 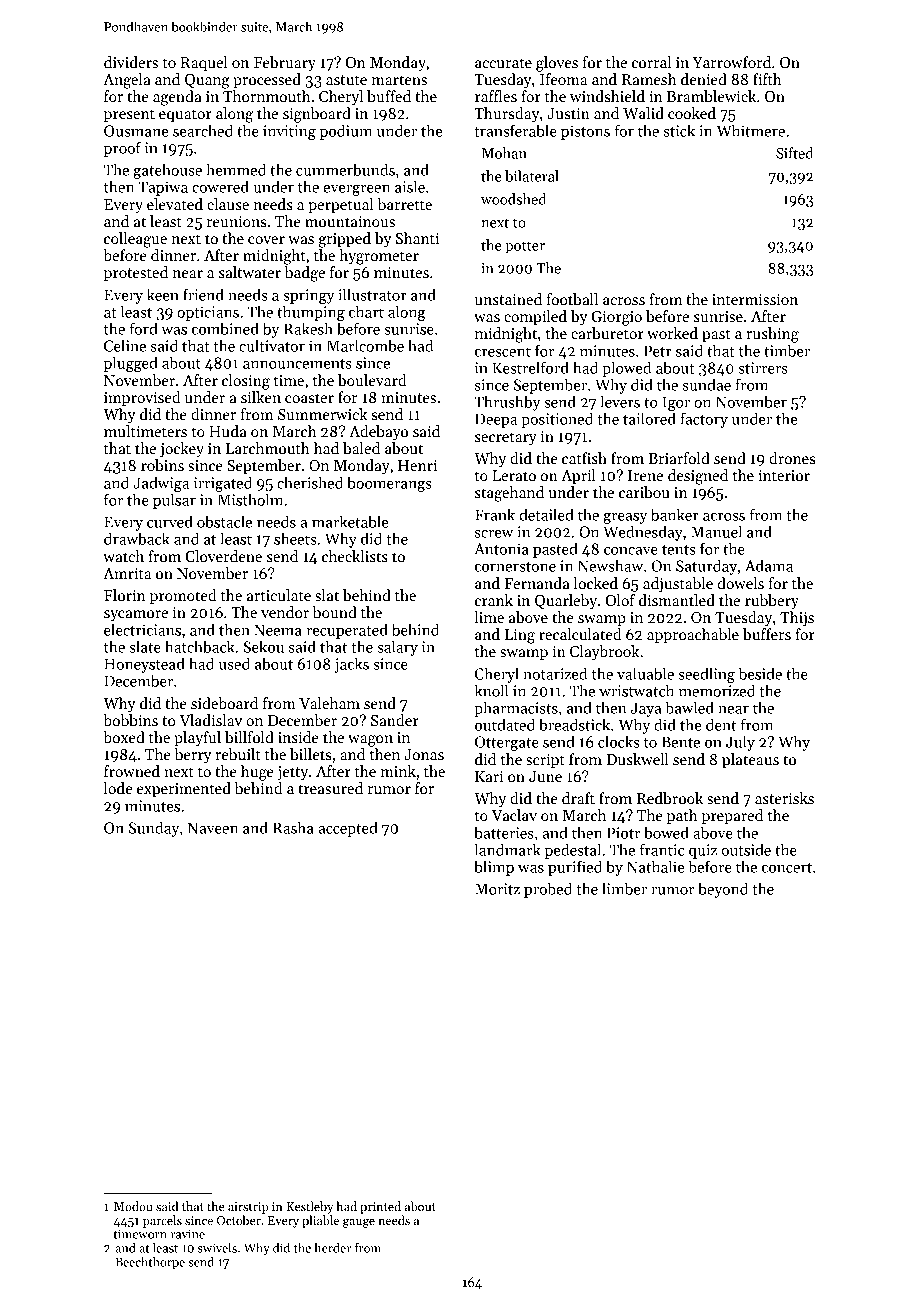 What do you see at coordinates (716, 531) in the image?
I see `Manuel` at bounding box center [716, 531].
